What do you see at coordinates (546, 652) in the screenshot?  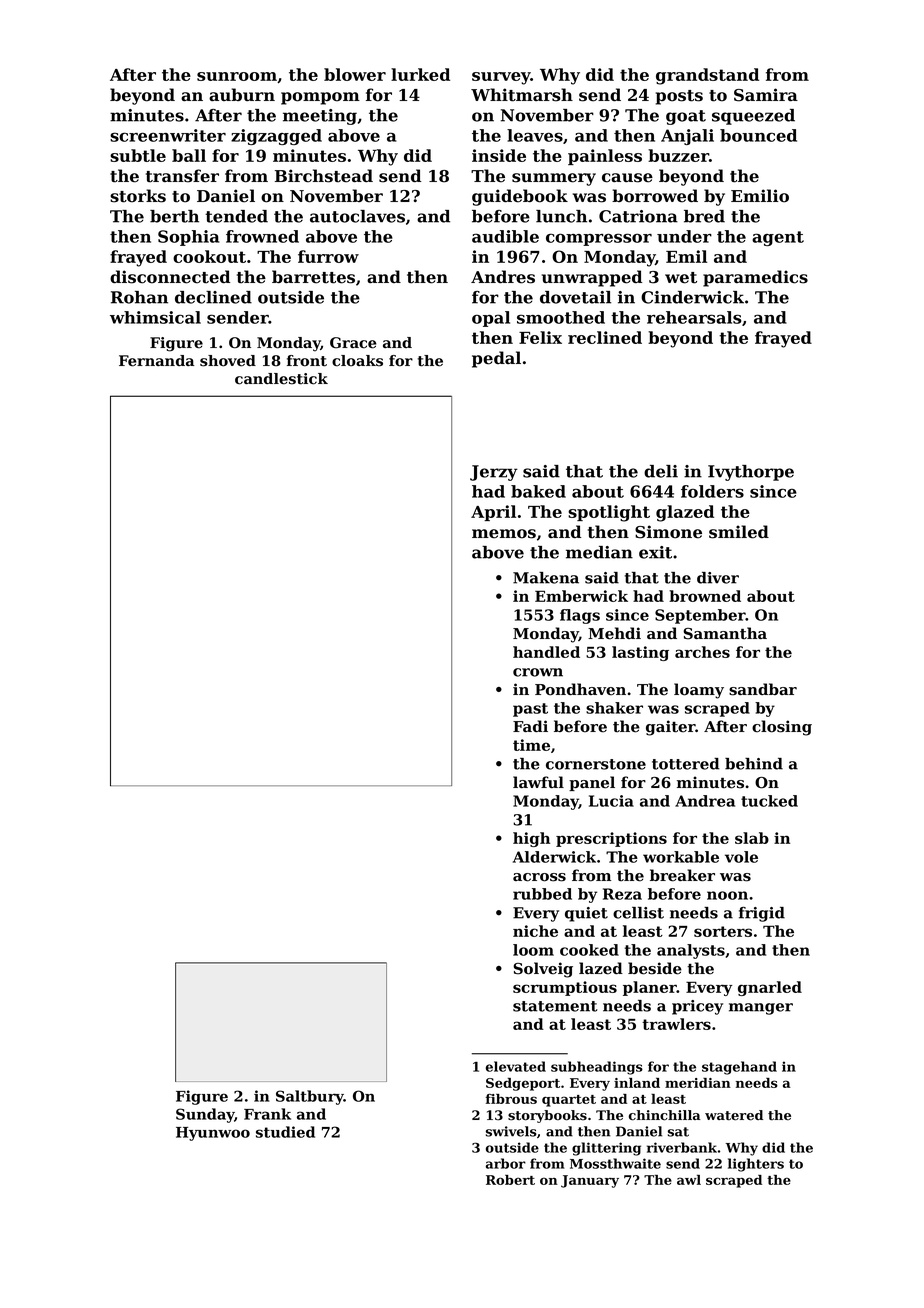 I see `handled` at bounding box center [546, 652].
